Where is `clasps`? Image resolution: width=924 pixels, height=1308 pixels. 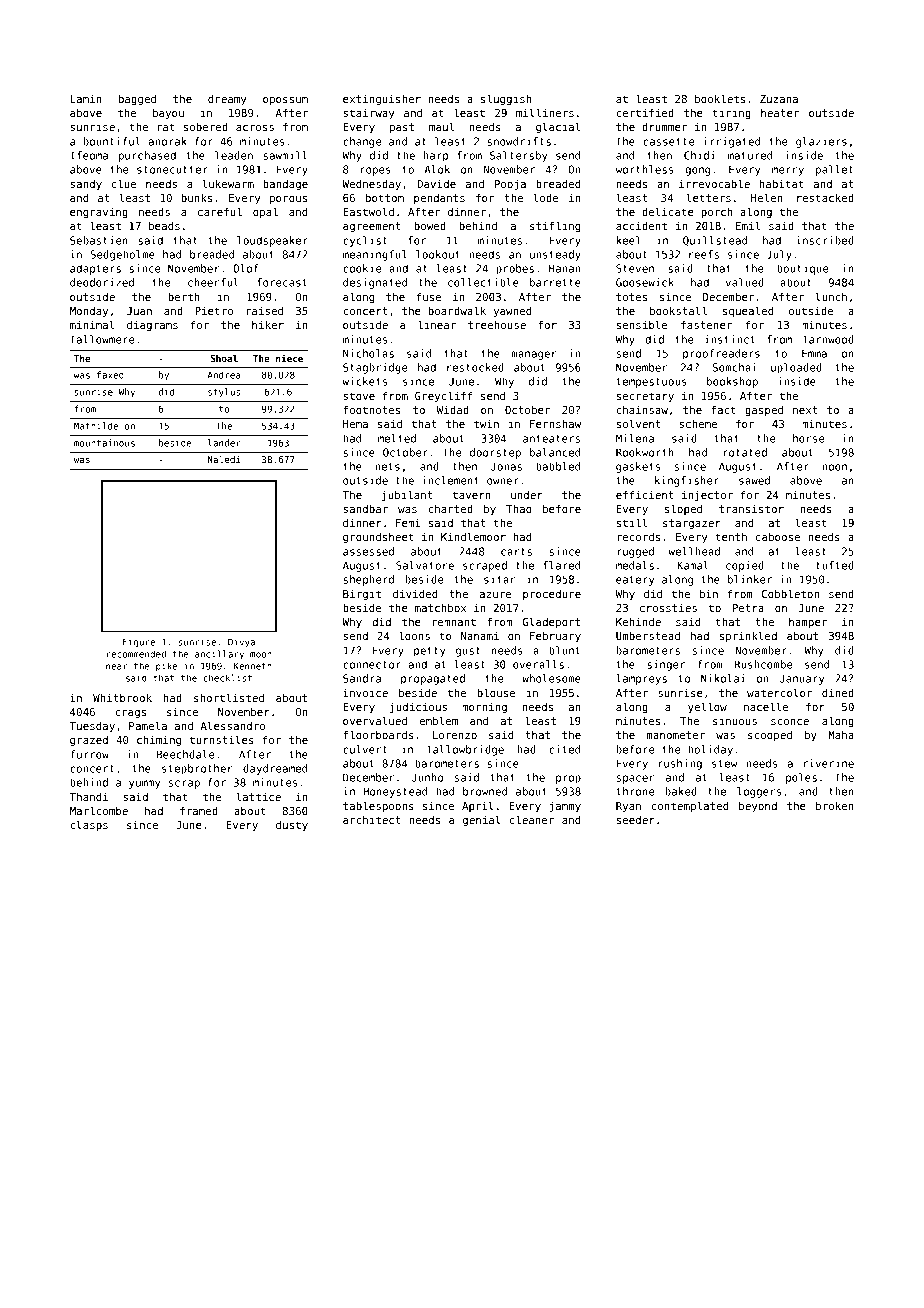
clasps is located at coordinates (89, 825).
